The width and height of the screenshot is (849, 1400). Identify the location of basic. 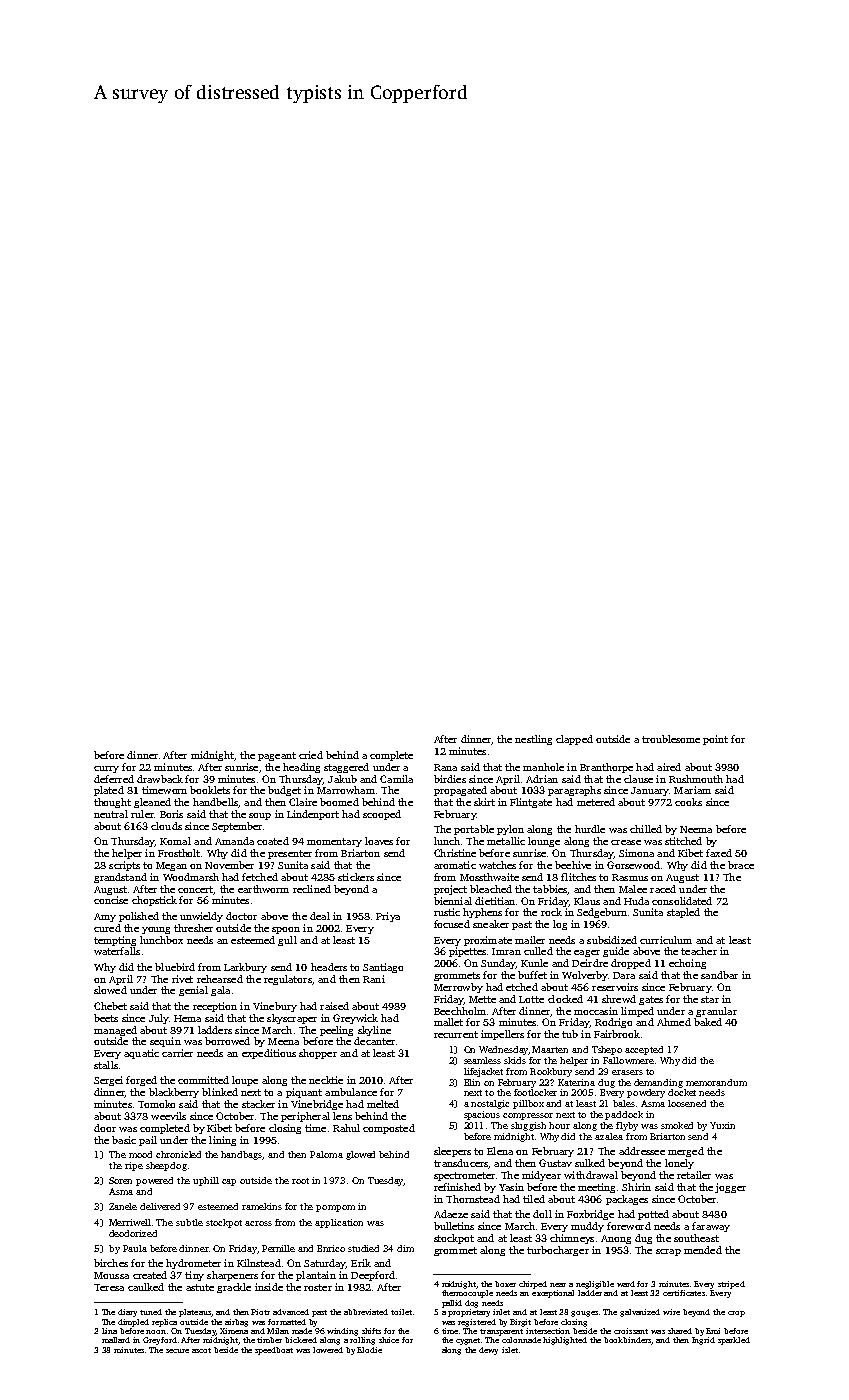
(124, 1140).
